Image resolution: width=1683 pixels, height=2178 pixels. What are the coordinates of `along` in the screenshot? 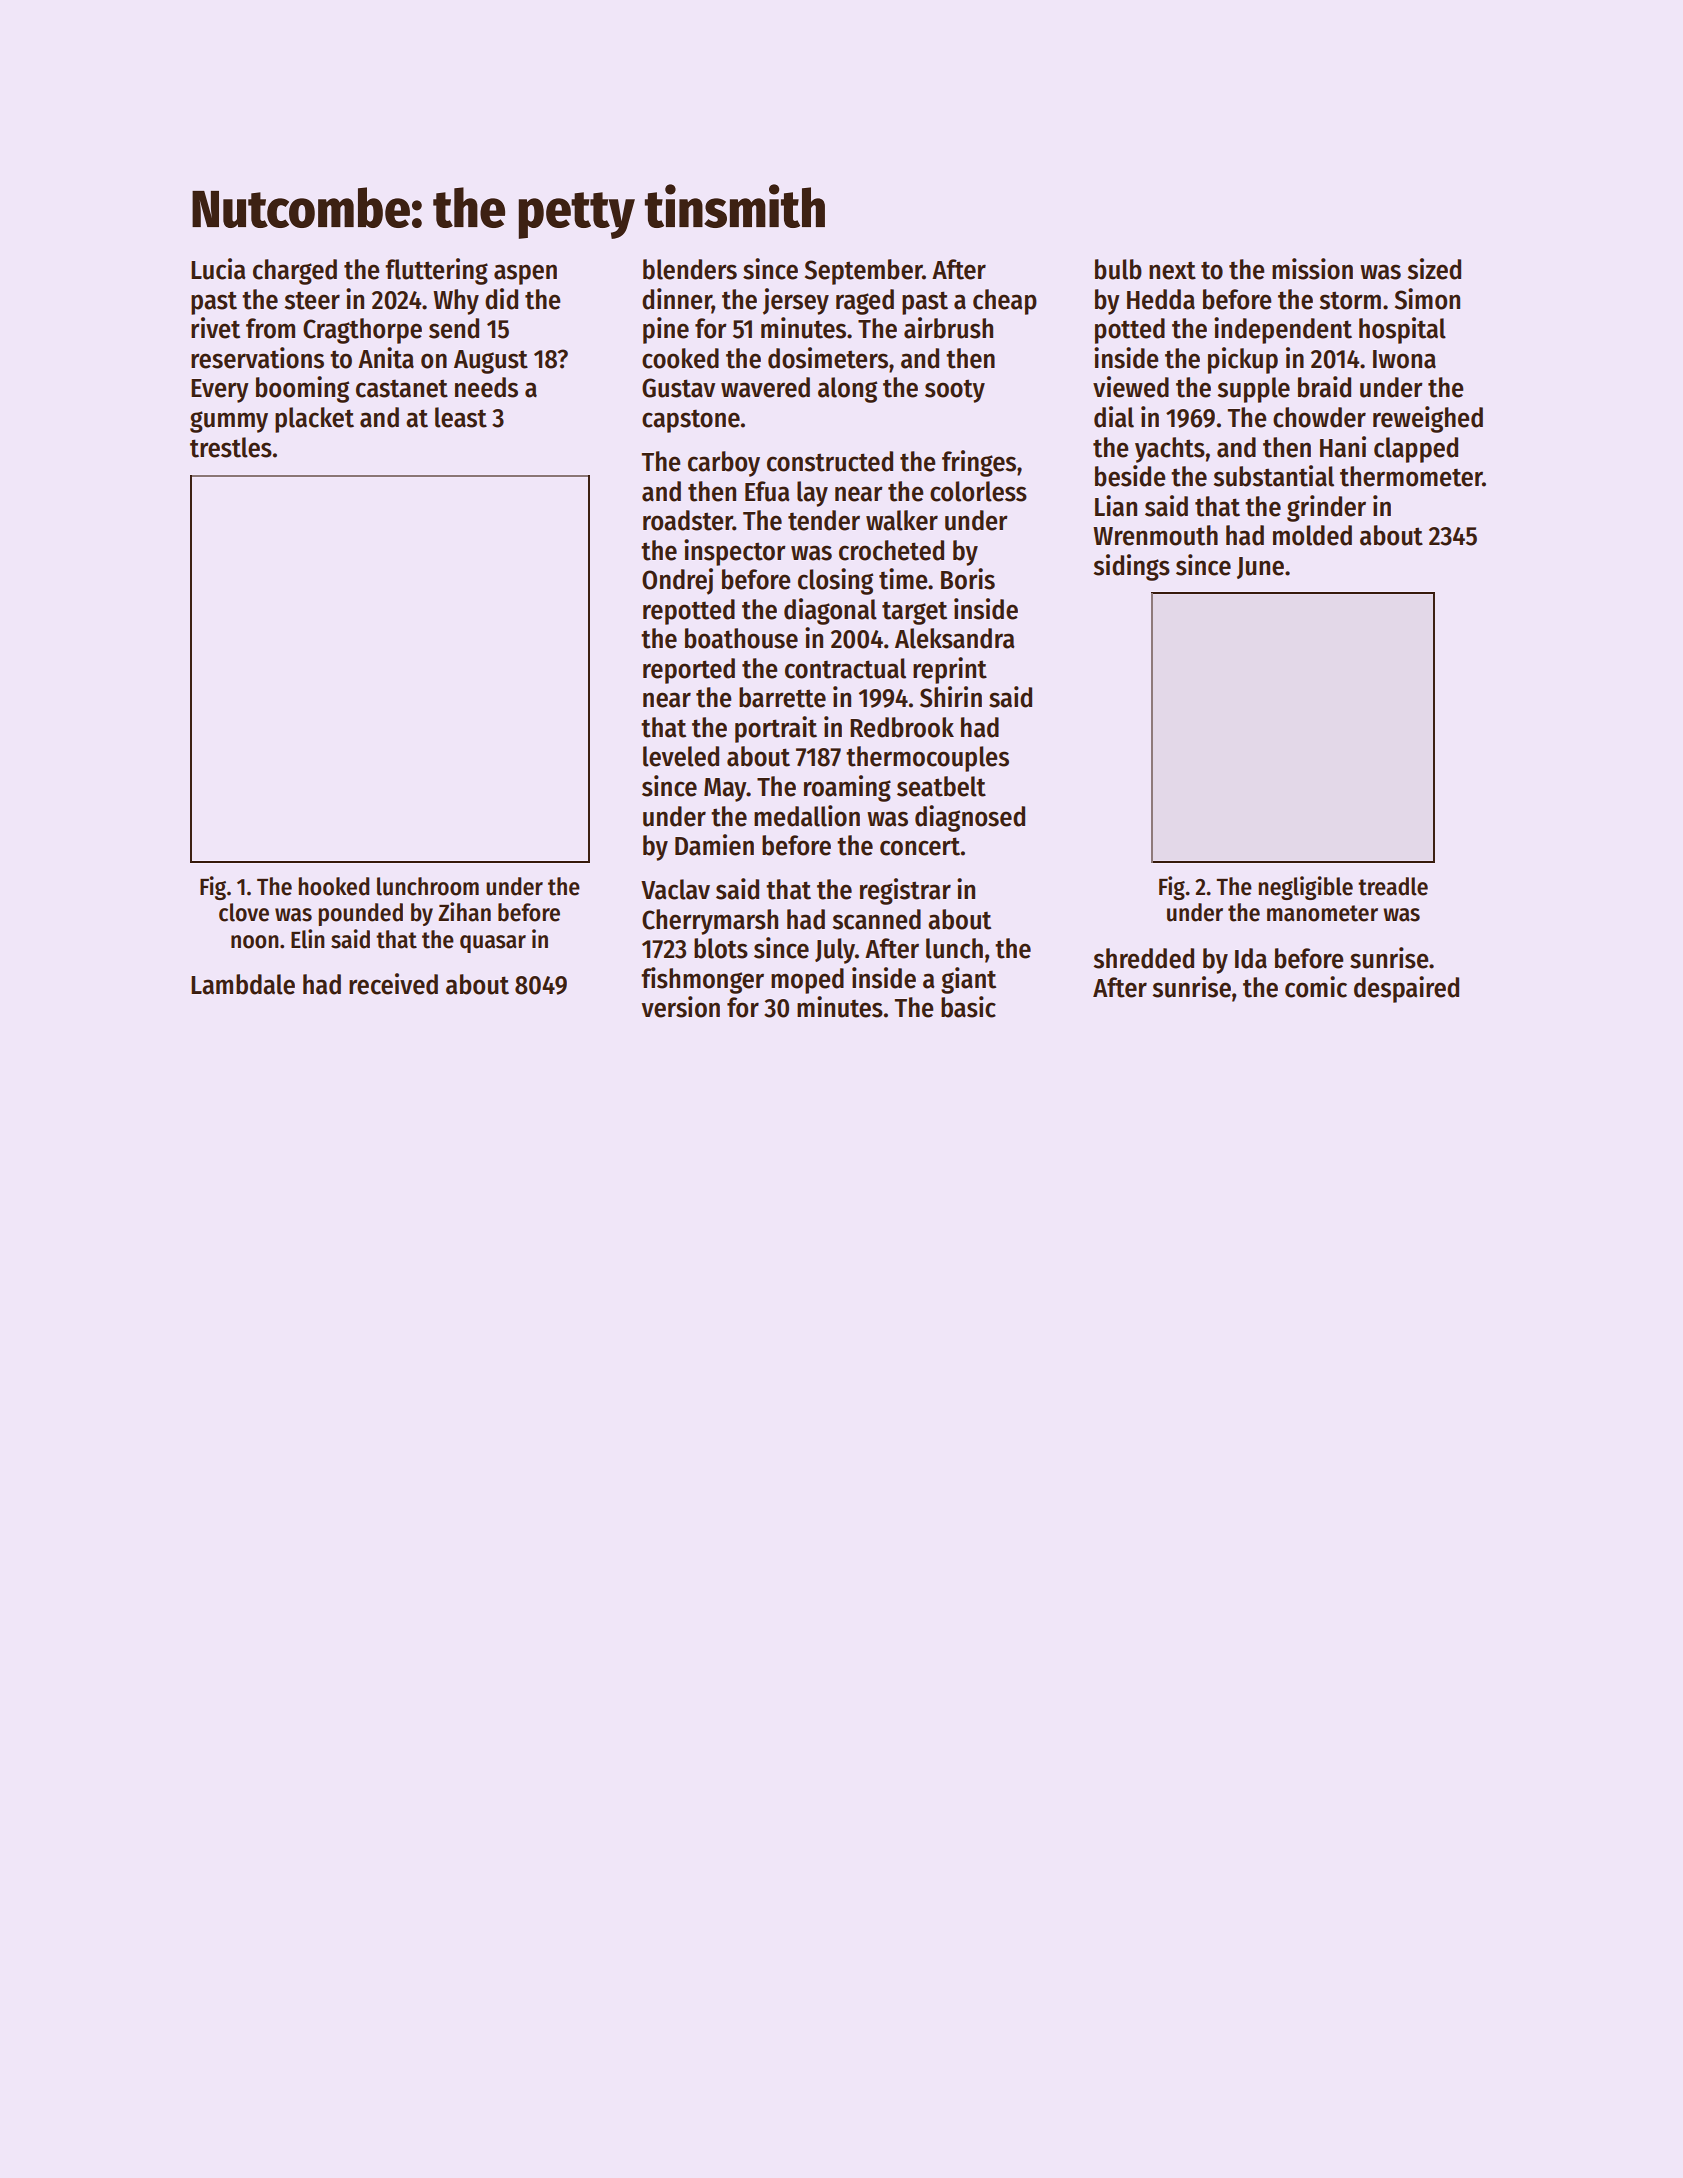 It's located at (847, 390).
